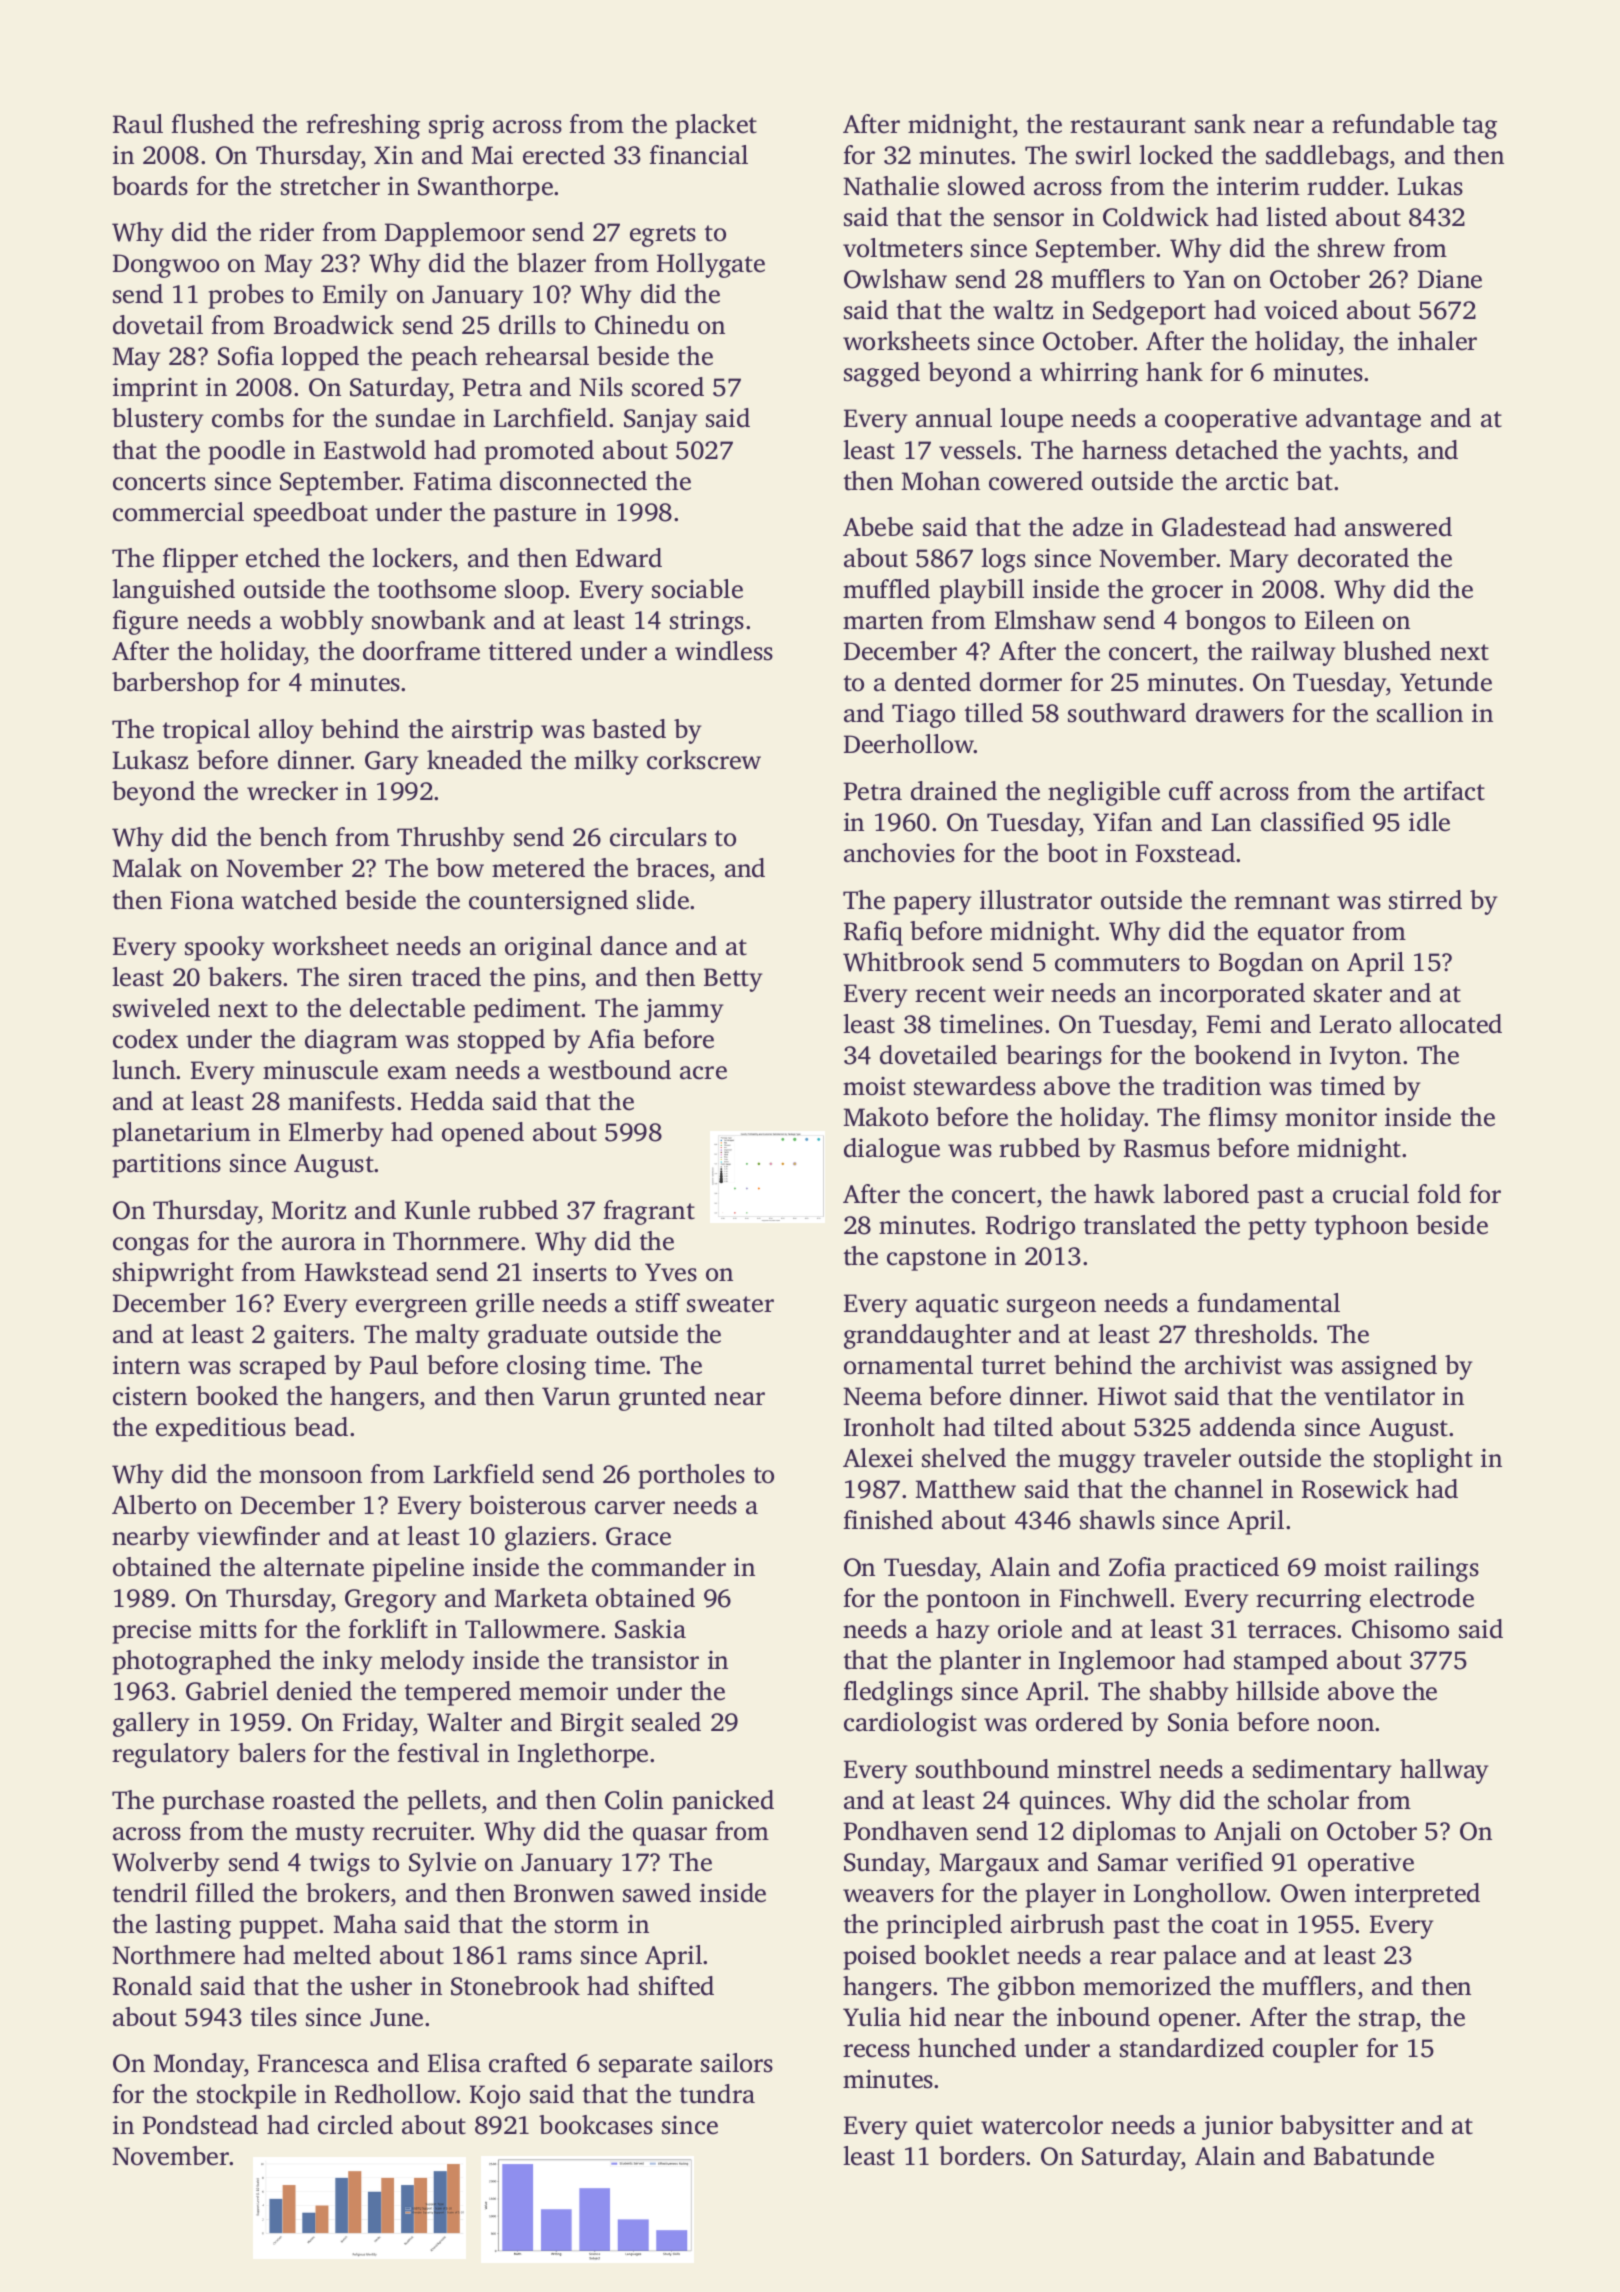  I want to click on Larkfield, so click(483, 1474).
